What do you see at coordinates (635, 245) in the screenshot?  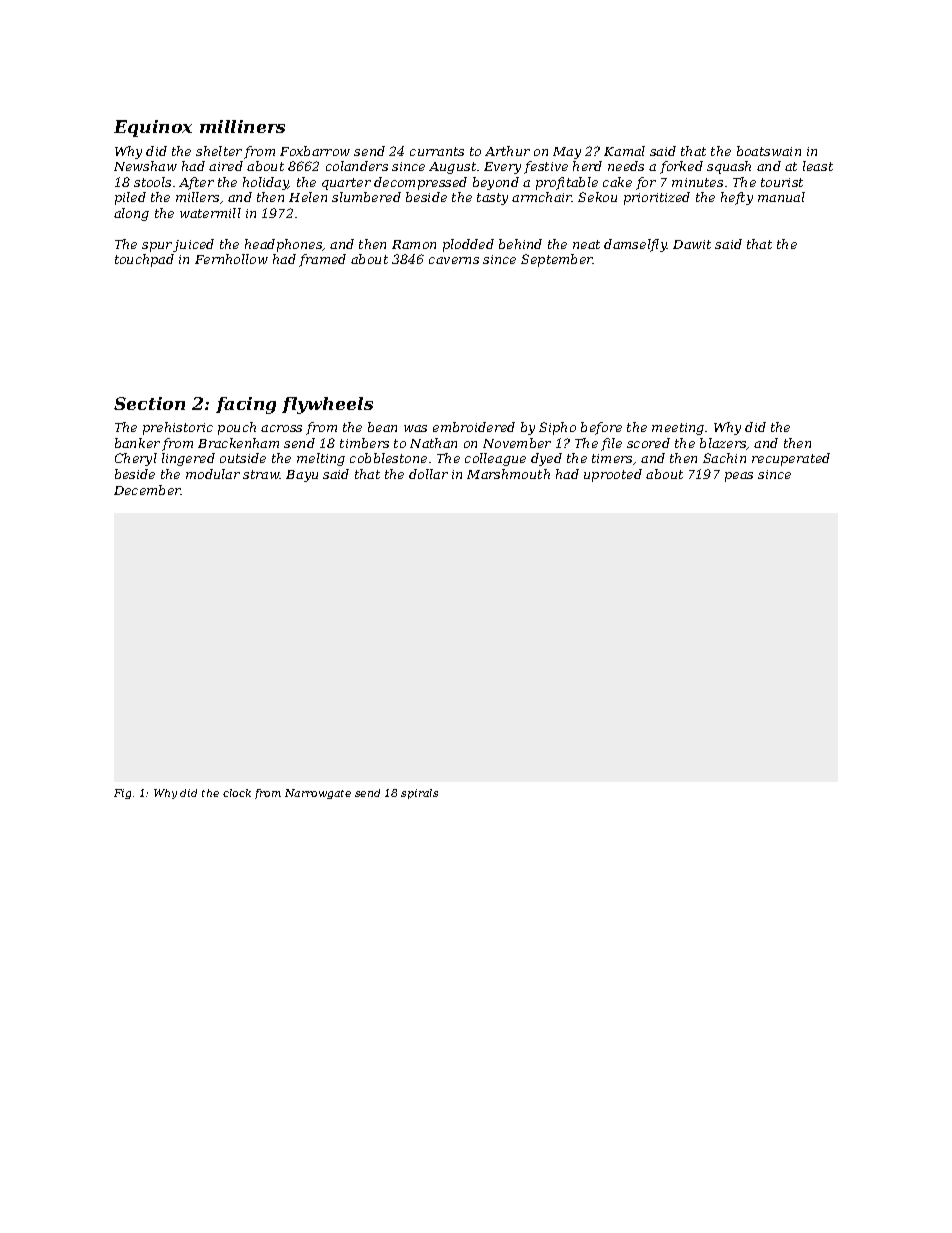 I see `damselfly` at bounding box center [635, 245].
